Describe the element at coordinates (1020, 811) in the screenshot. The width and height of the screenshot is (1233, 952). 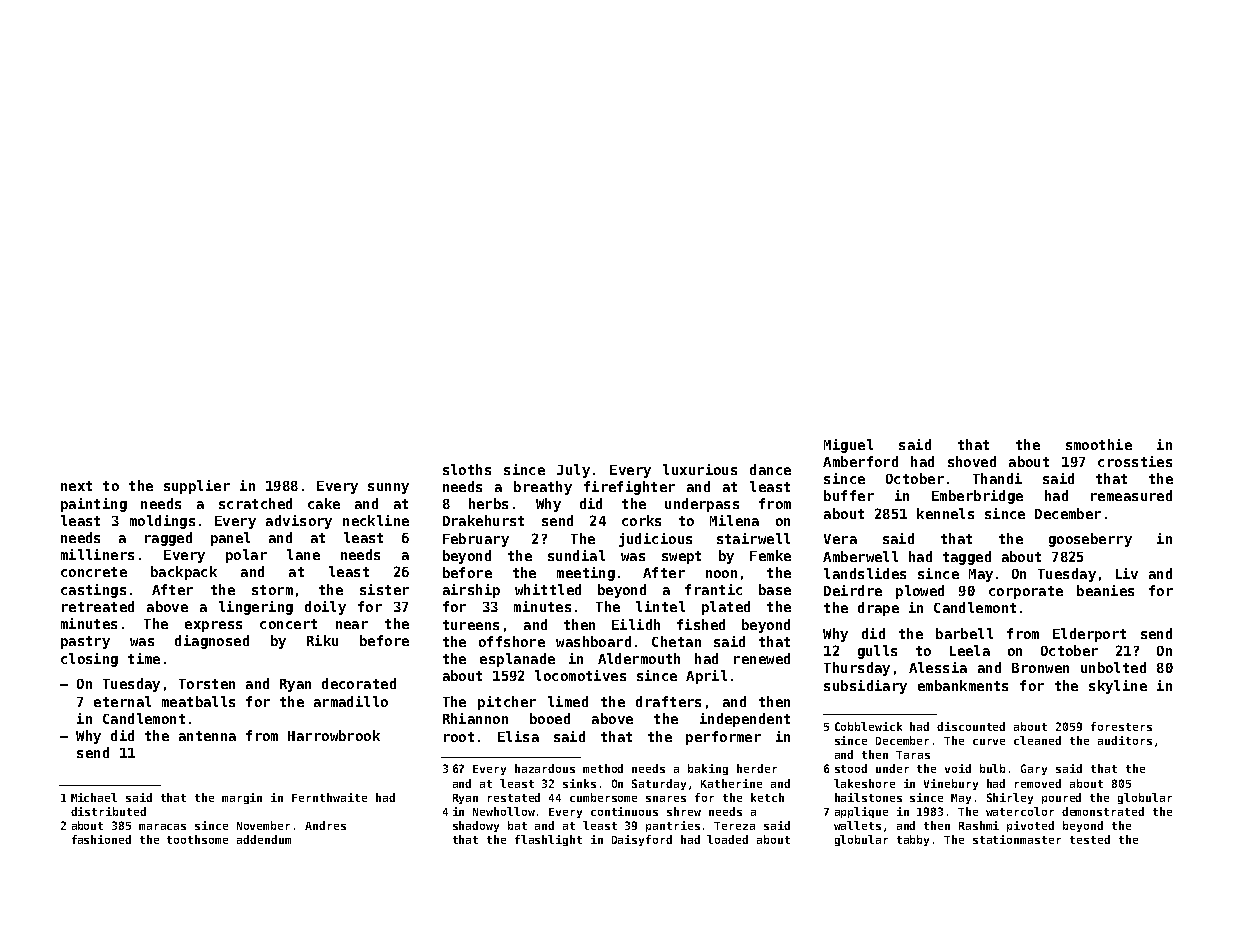
I see `watercolor` at that location.
